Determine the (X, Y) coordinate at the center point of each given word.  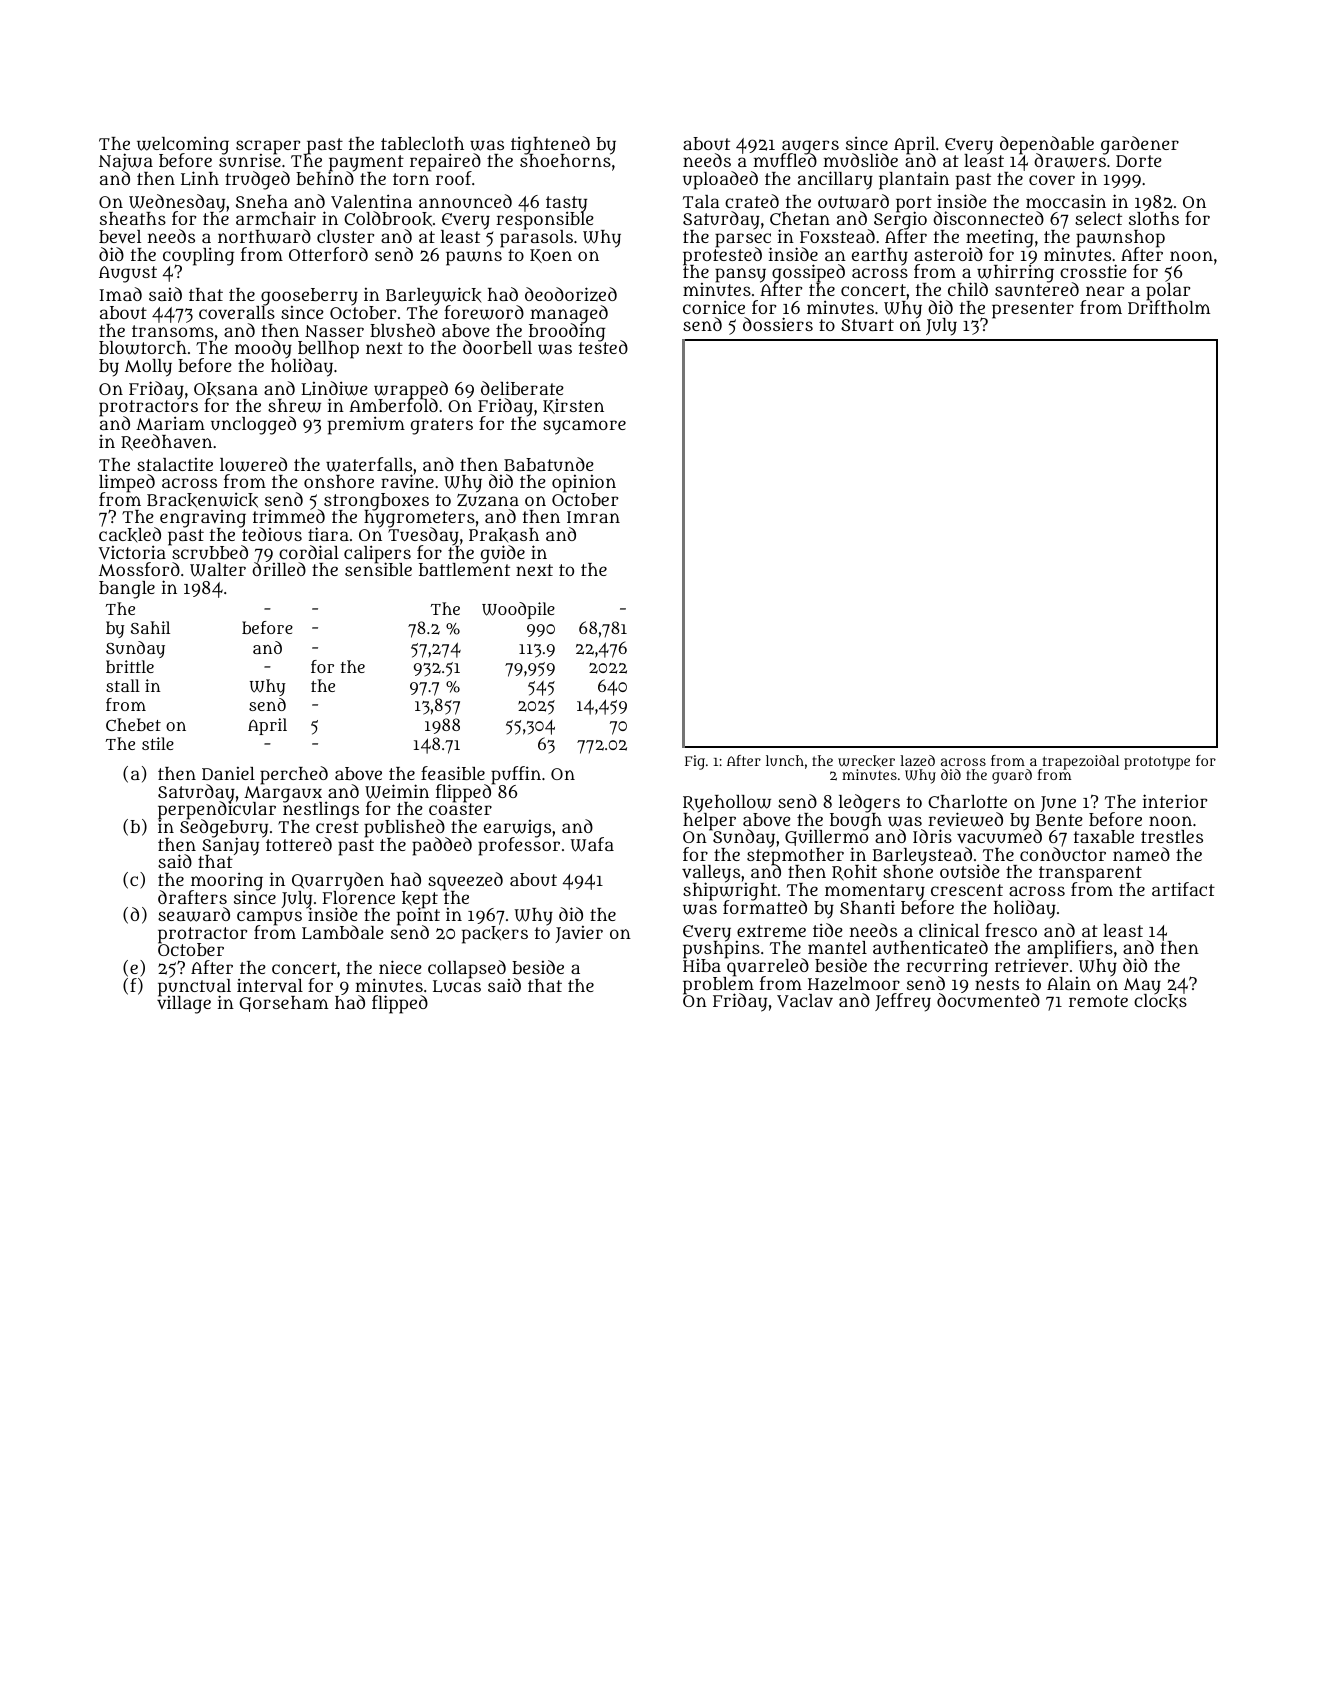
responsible (545, 221)
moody (263, 349)
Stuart (867, 325)
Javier (579, 934)
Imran (593, 517)
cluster (345, 236)
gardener (1140, 145)
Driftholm (1169, 307)
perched (294, 775)
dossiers (778, 324)
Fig (695, 762)
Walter (218, 570)
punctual (194, 987)
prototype (1157, 763)
